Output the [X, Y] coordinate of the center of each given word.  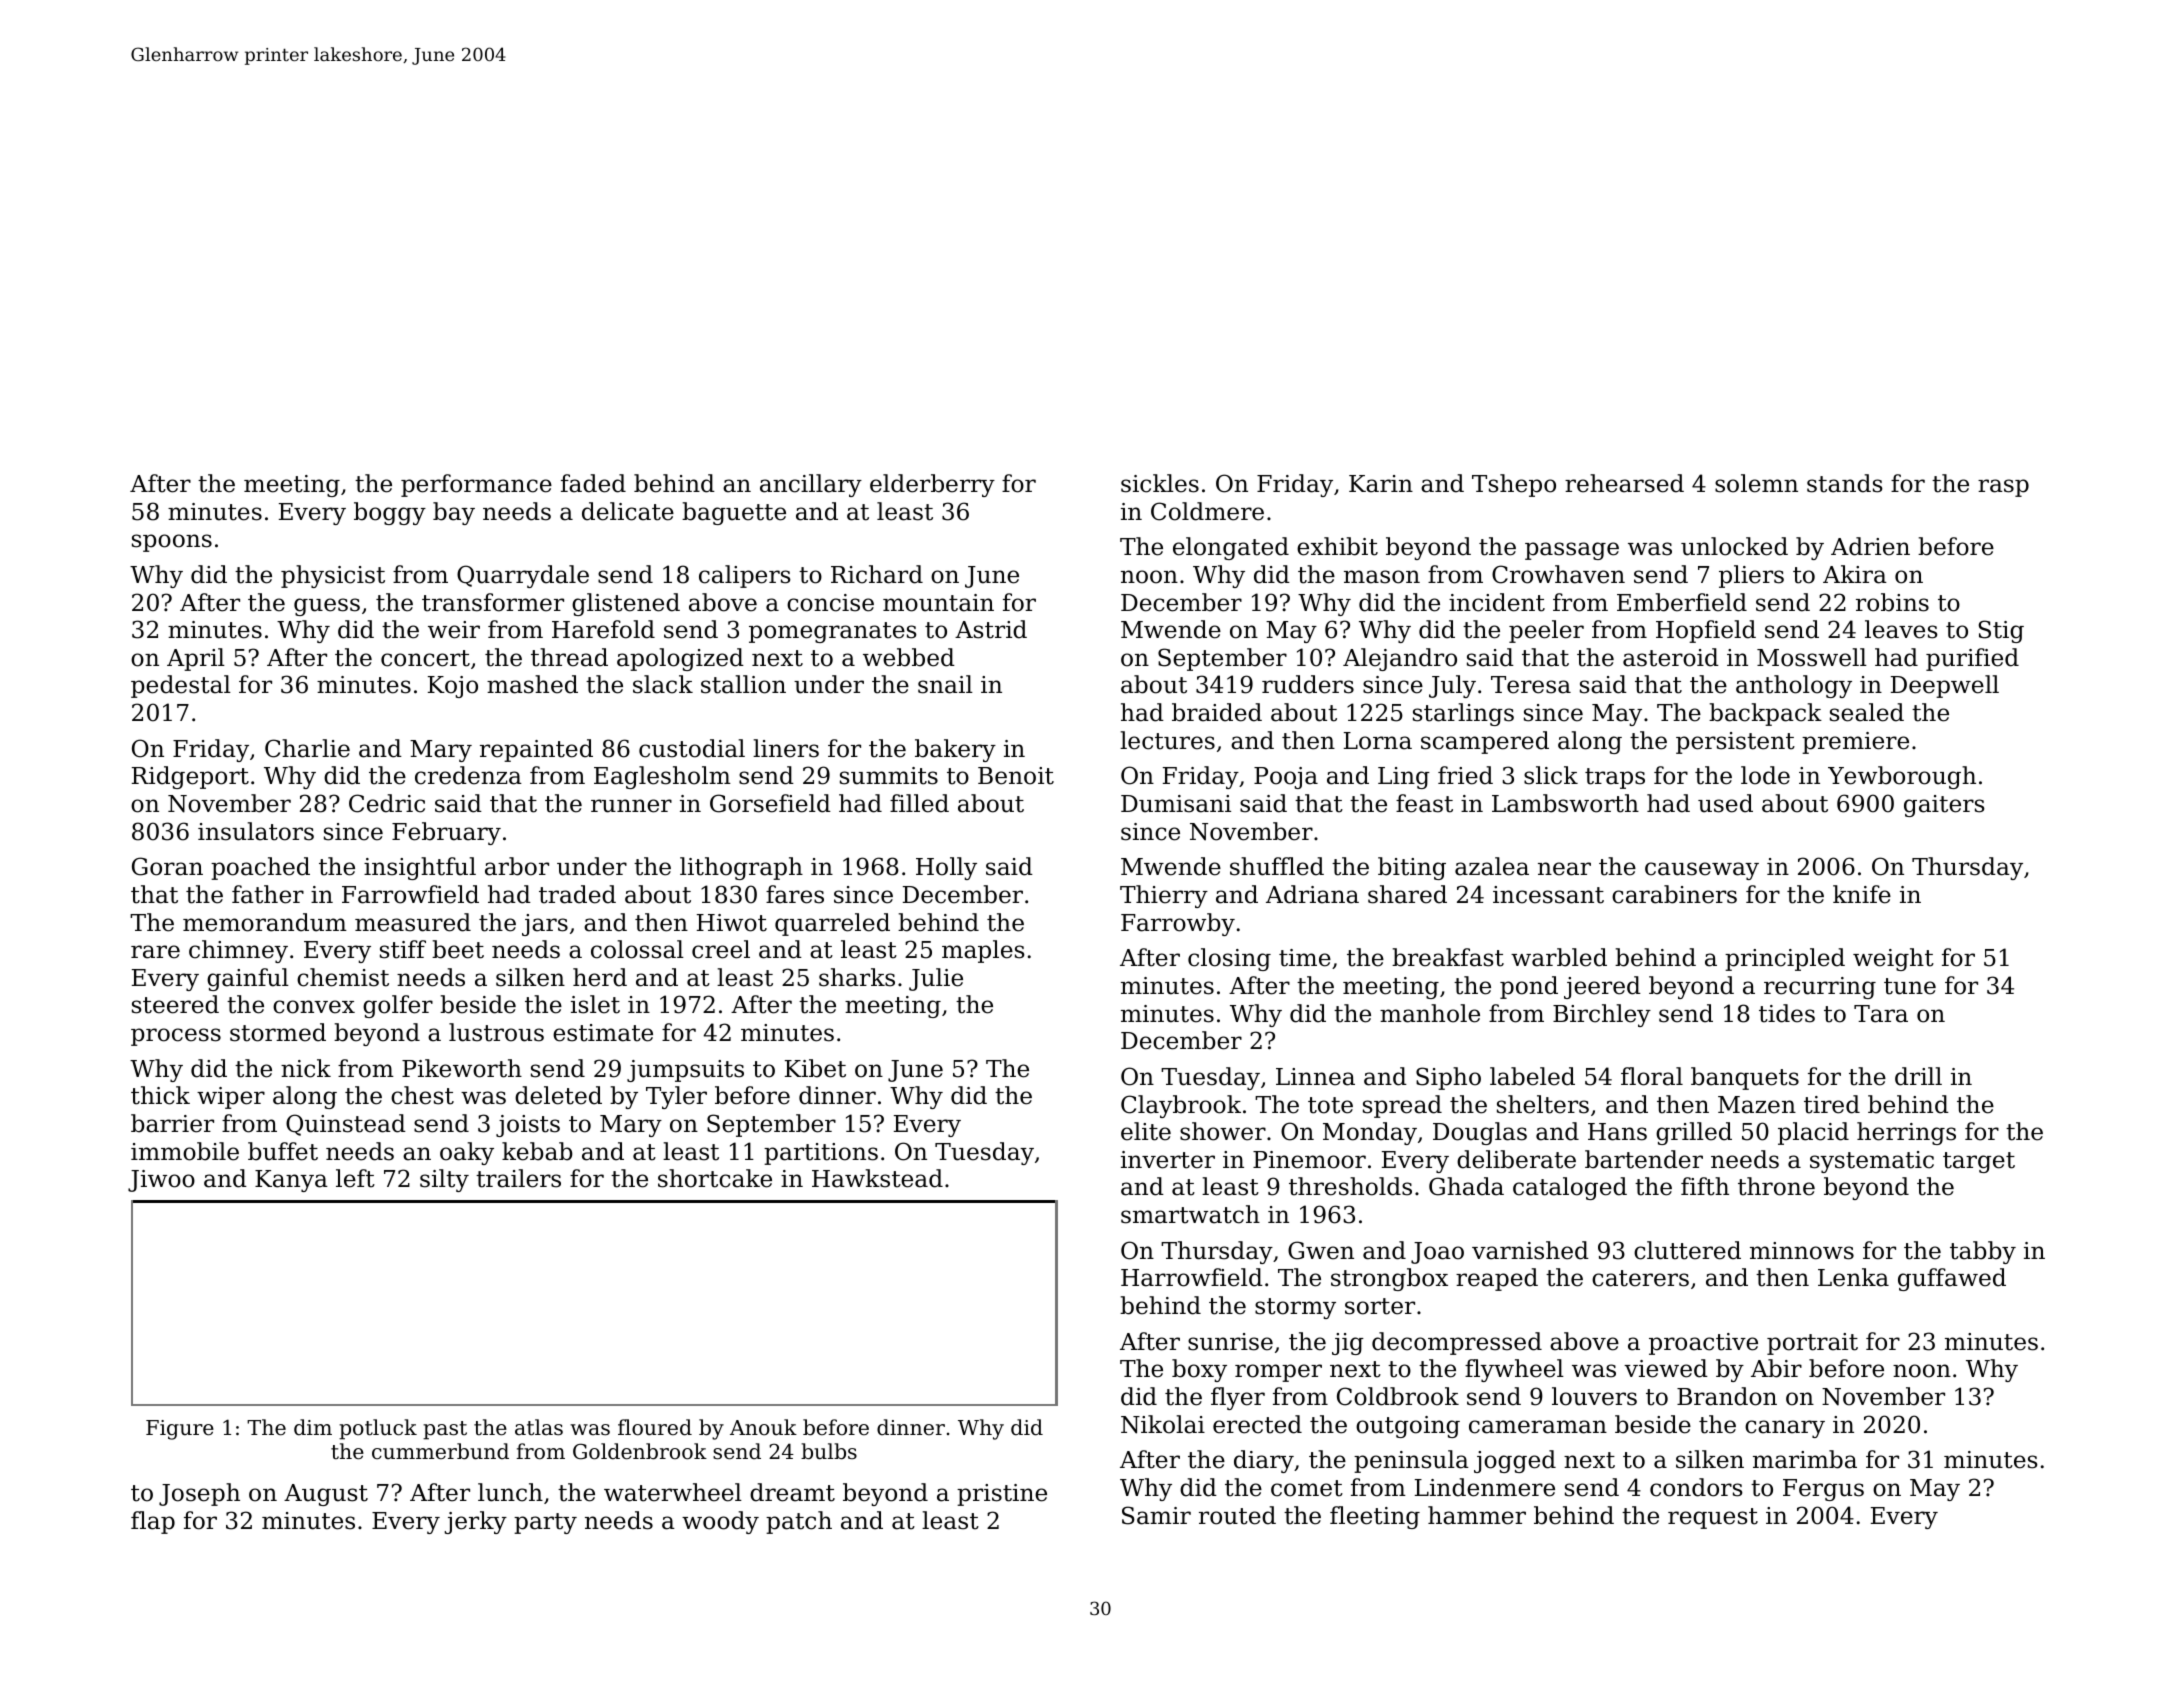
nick [306, 1068]
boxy [1199, 1370]
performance [476, 485]
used [1725, 803]
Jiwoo [161, 1181]
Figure [180, 1430]
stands [1845, 483]
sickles [1160, 483]
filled [919, 803]
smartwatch [1190, 1214]
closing [1229, 959]
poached [260, 868]
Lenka [1853, 1277]
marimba [1805, 1459]
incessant [1548, 895]
